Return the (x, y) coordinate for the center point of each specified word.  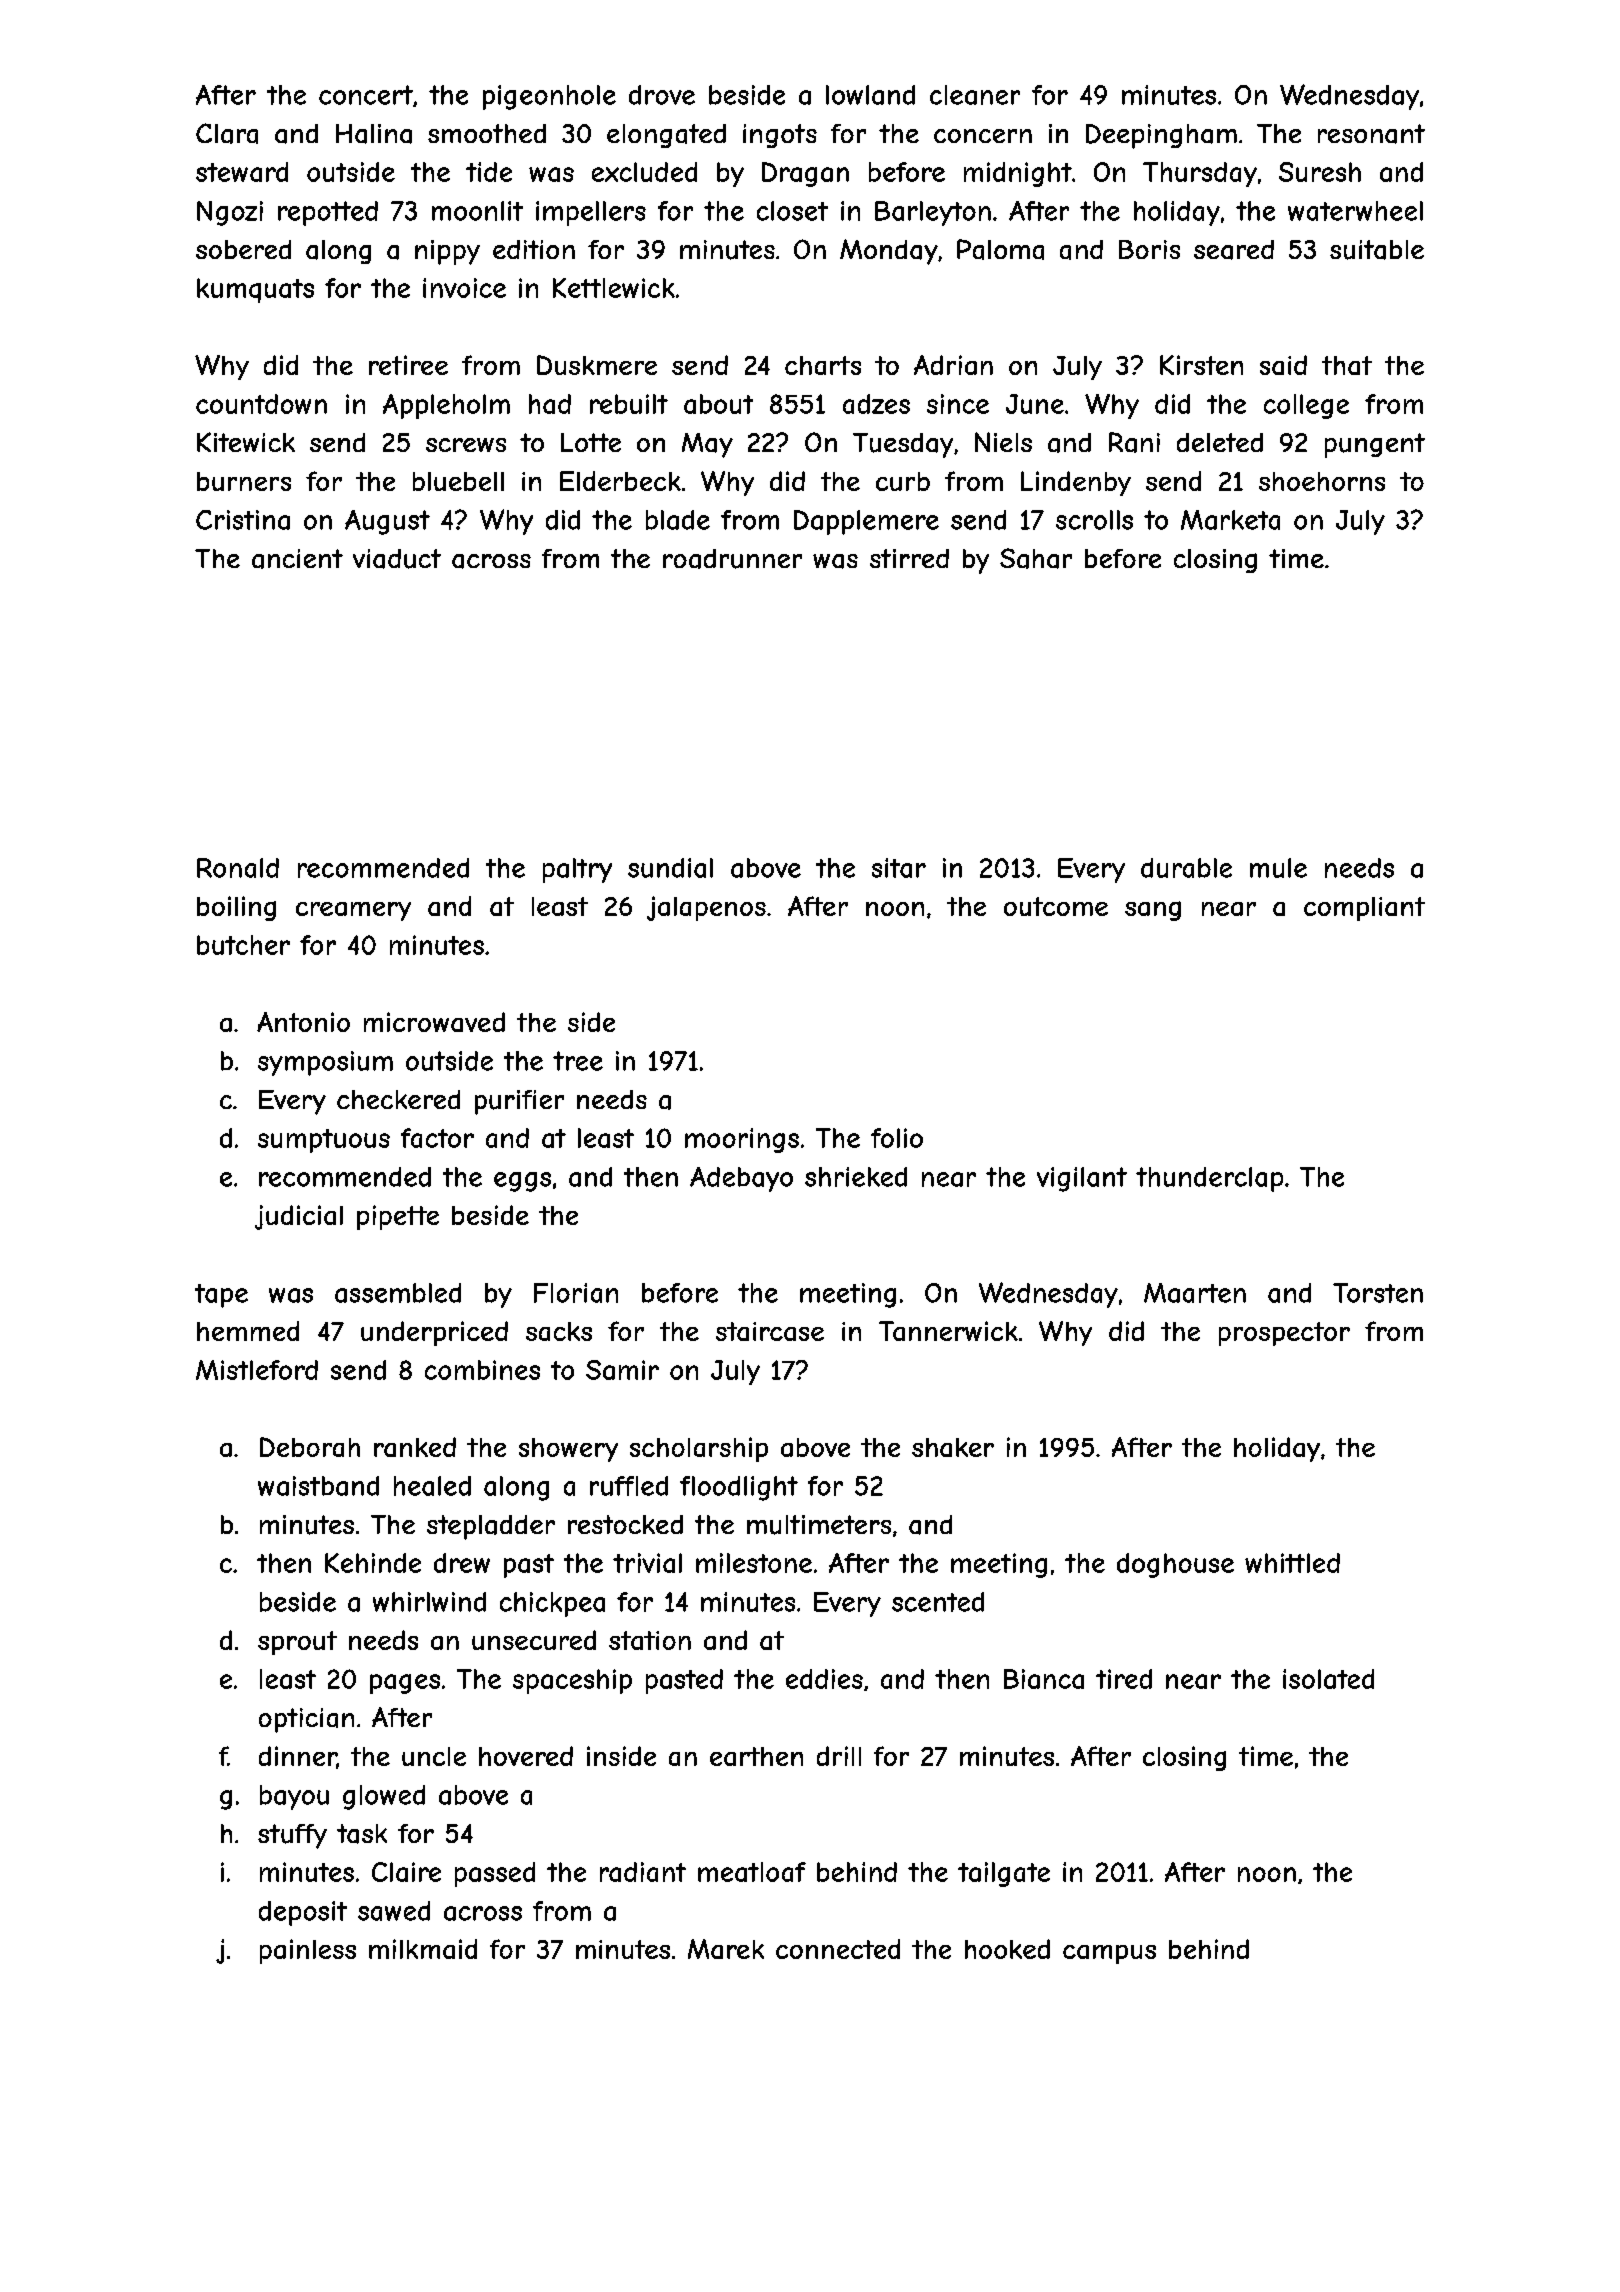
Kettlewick (614, 288)
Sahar (1036, 558)
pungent (1375, 445)
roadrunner (732, 559)
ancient (297, 559)
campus (1109, 1954)
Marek (726, 1949)
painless (308, 1951)
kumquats (255, 290)
